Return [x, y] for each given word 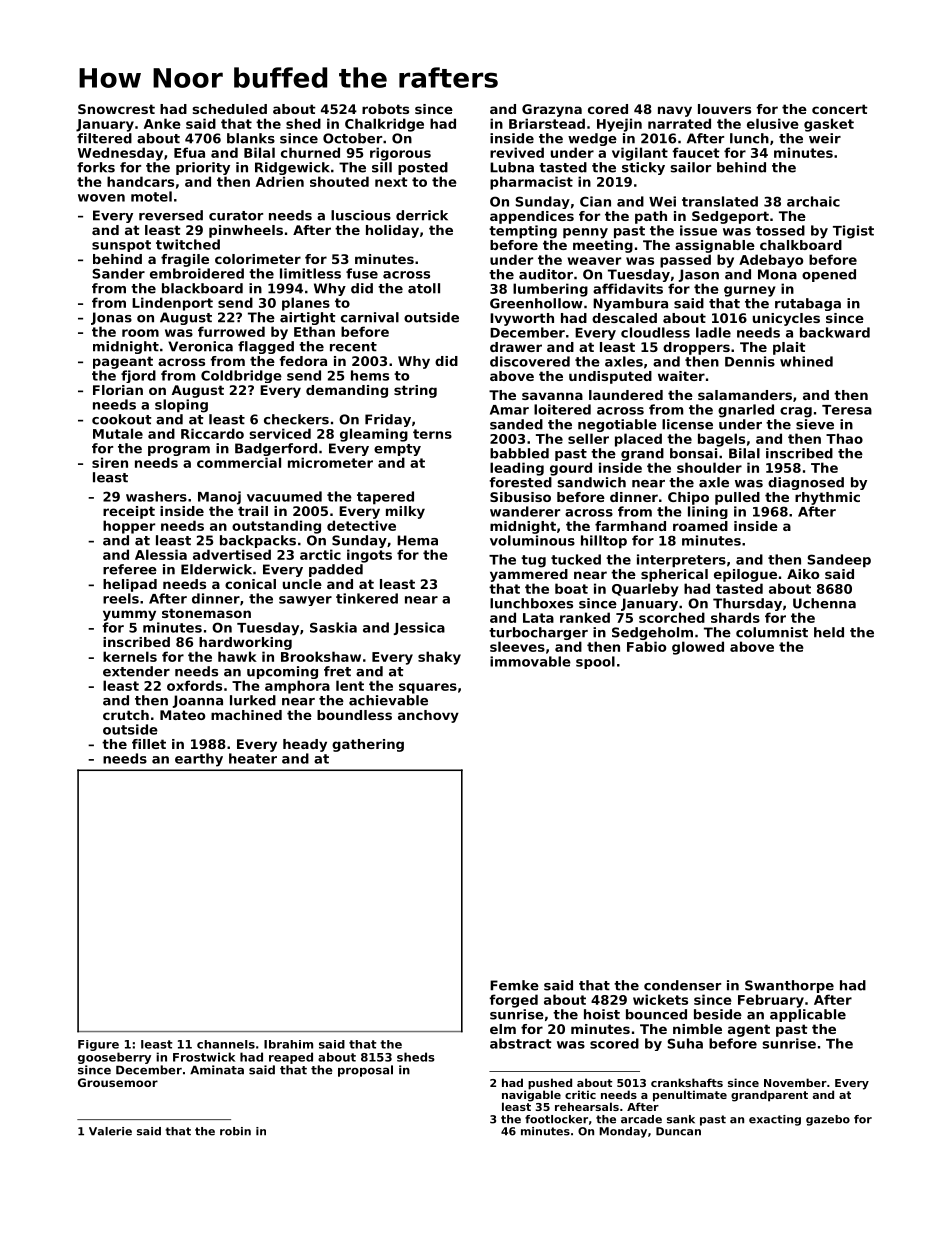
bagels [721, 440]
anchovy [428, 716]
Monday [623, 1132]
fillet [149, 744]
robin [235, 1131]
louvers [724, 109]
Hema [417, 540]
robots [385, 109]
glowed [698, 648]
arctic [320, 554]
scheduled [230, 109]
